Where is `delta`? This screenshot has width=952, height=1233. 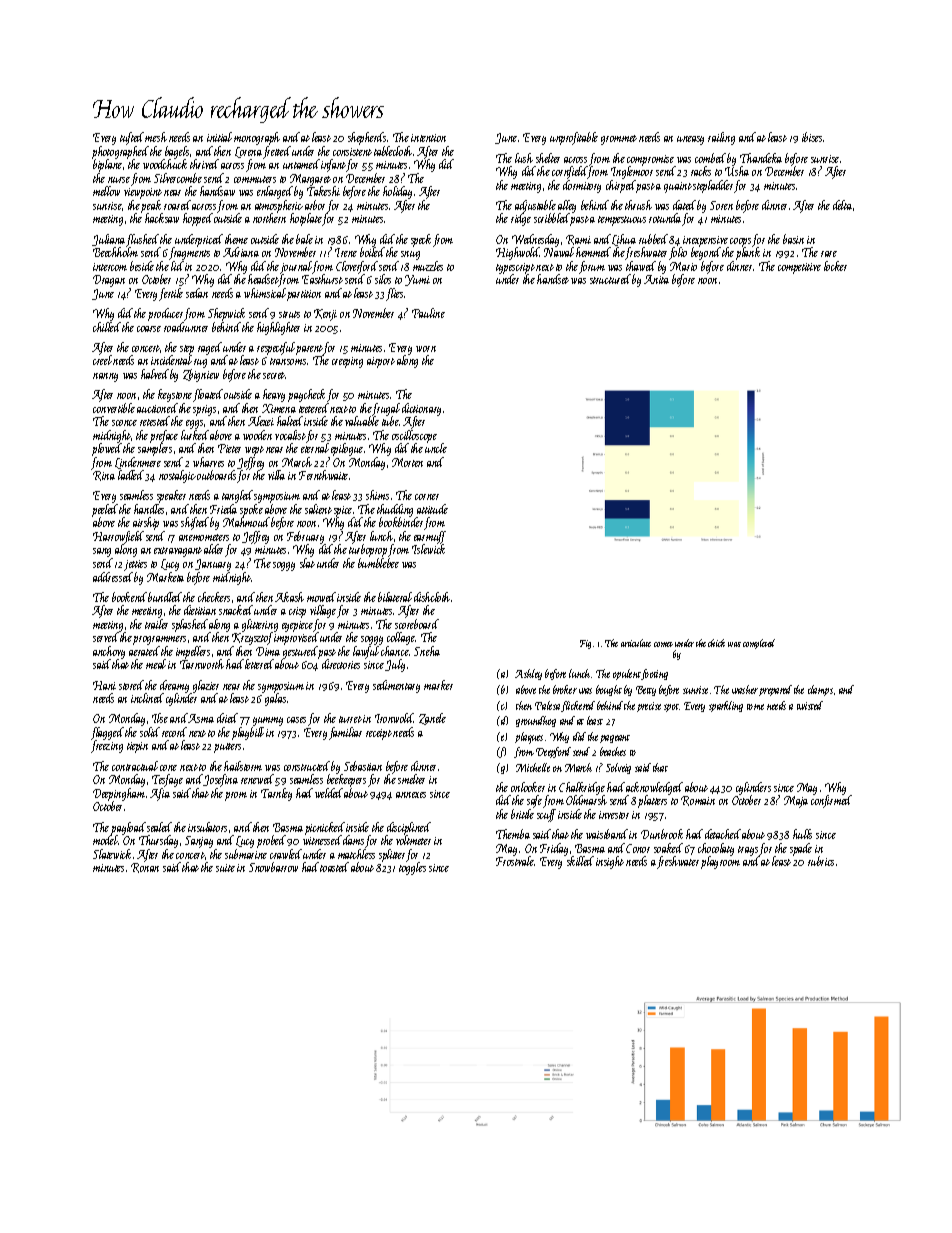 delta is located at coordinates (842, 205).
